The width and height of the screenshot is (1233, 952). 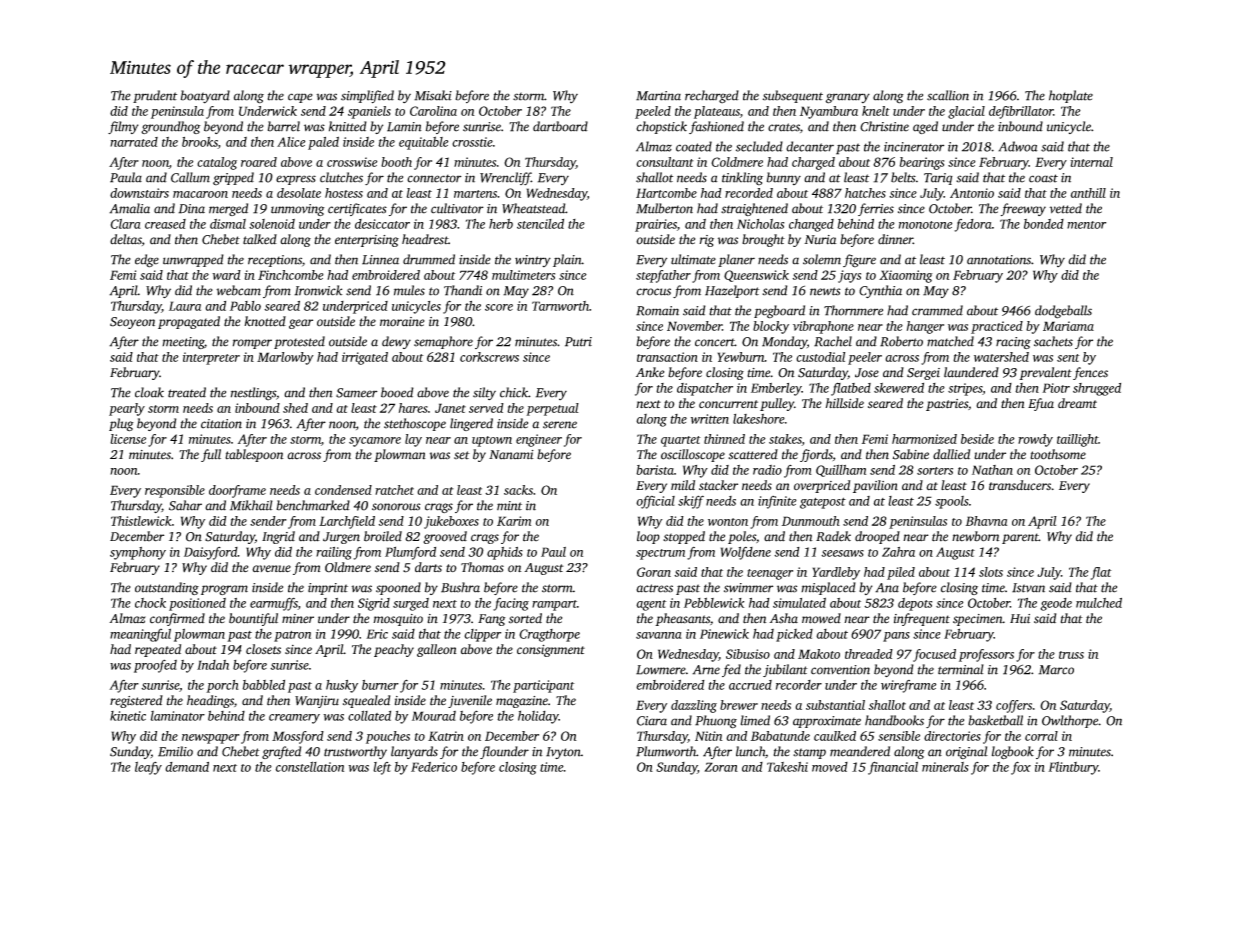 What do you see at coordinates (501, 223) in the screenshot?
I see `herb` at bounding box center [501, 223].
